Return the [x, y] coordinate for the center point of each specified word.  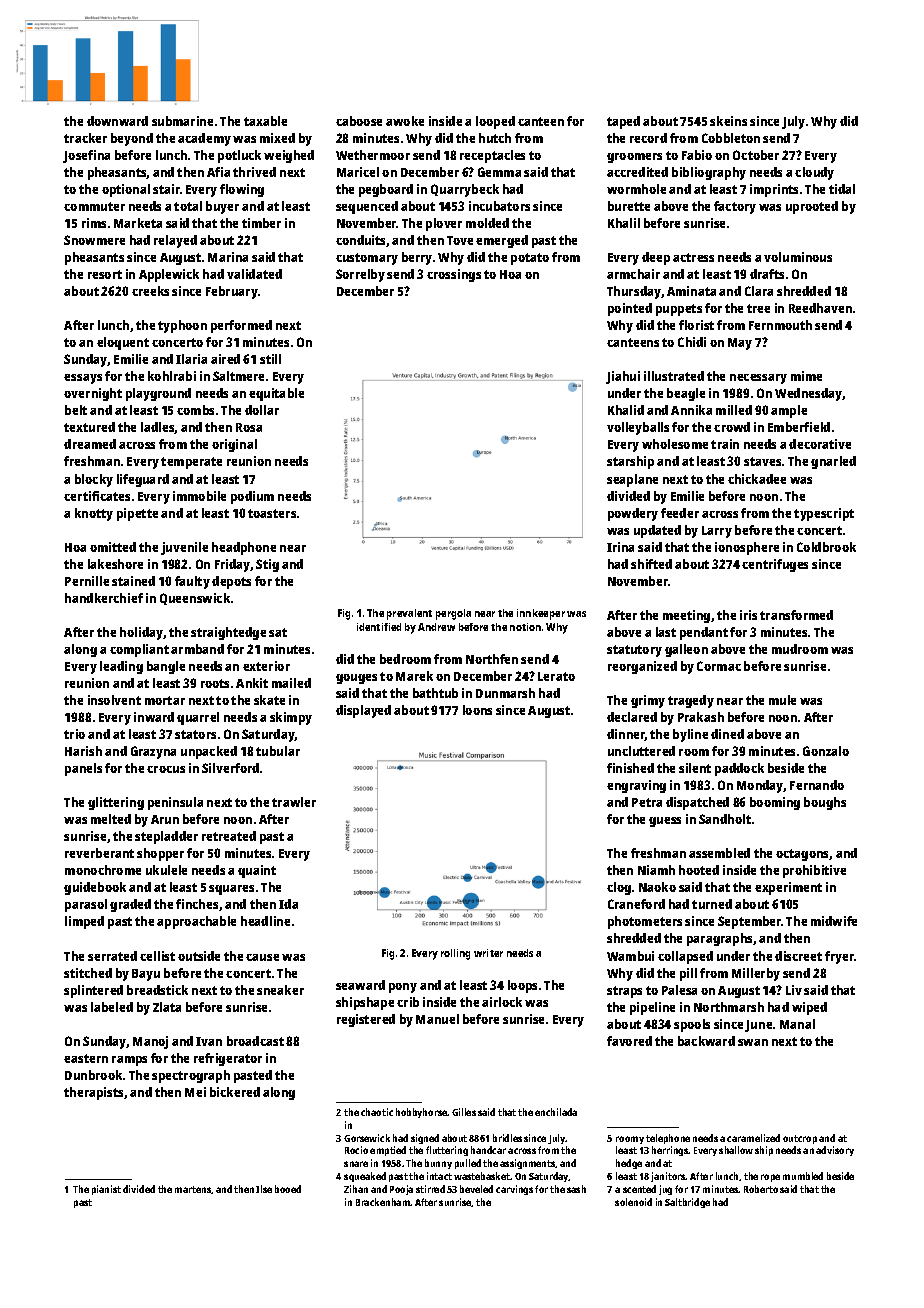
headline [265, 921]
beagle [686, 394]
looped [495, 122]
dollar [262, 410]
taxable [265, 121]
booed [288, 1189]
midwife [834, 921]
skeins [728, 121]
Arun [165, 819]
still [270, 359]
